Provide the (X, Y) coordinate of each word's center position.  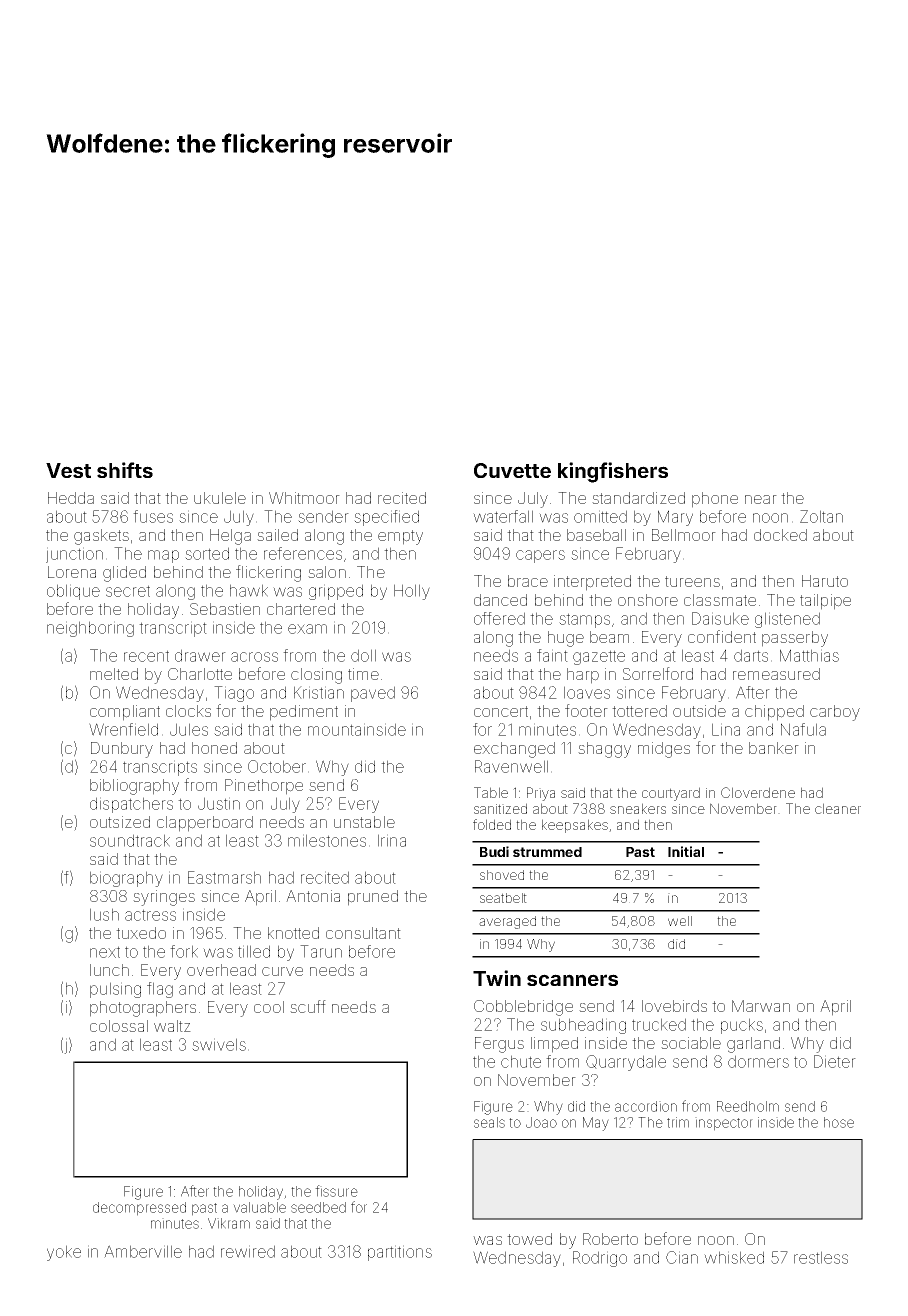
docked (780, 535)
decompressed (139, 1209)
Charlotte (200, 674)
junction (74, 555)
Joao (541, 1122)
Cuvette (512, 470)
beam (609, 637)
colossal (119, 1026)
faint (552, 655)
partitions (400, 1253)
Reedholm (748, 1106)
